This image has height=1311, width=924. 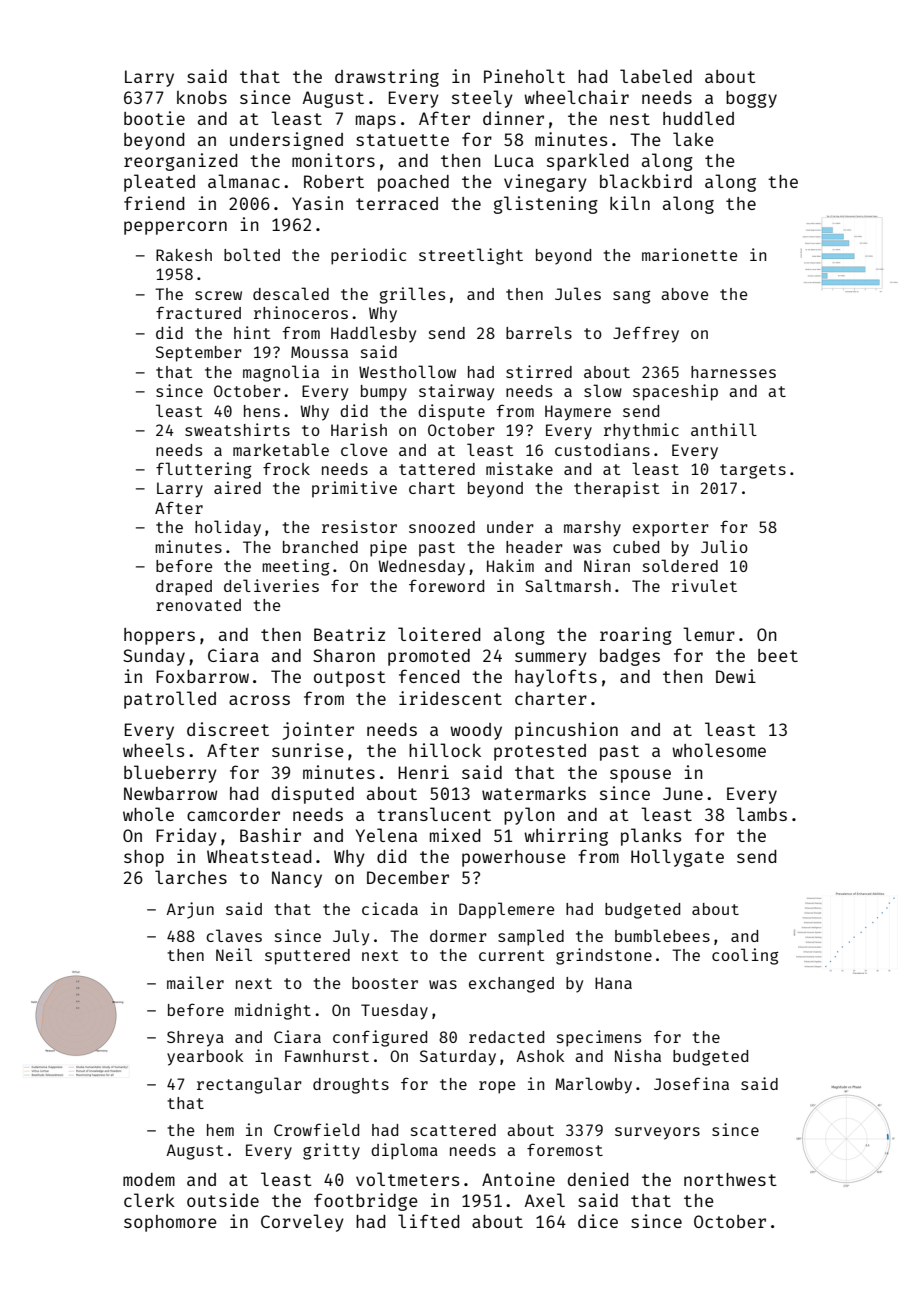 I want to click on mixed, so click(x=455, y=835).
